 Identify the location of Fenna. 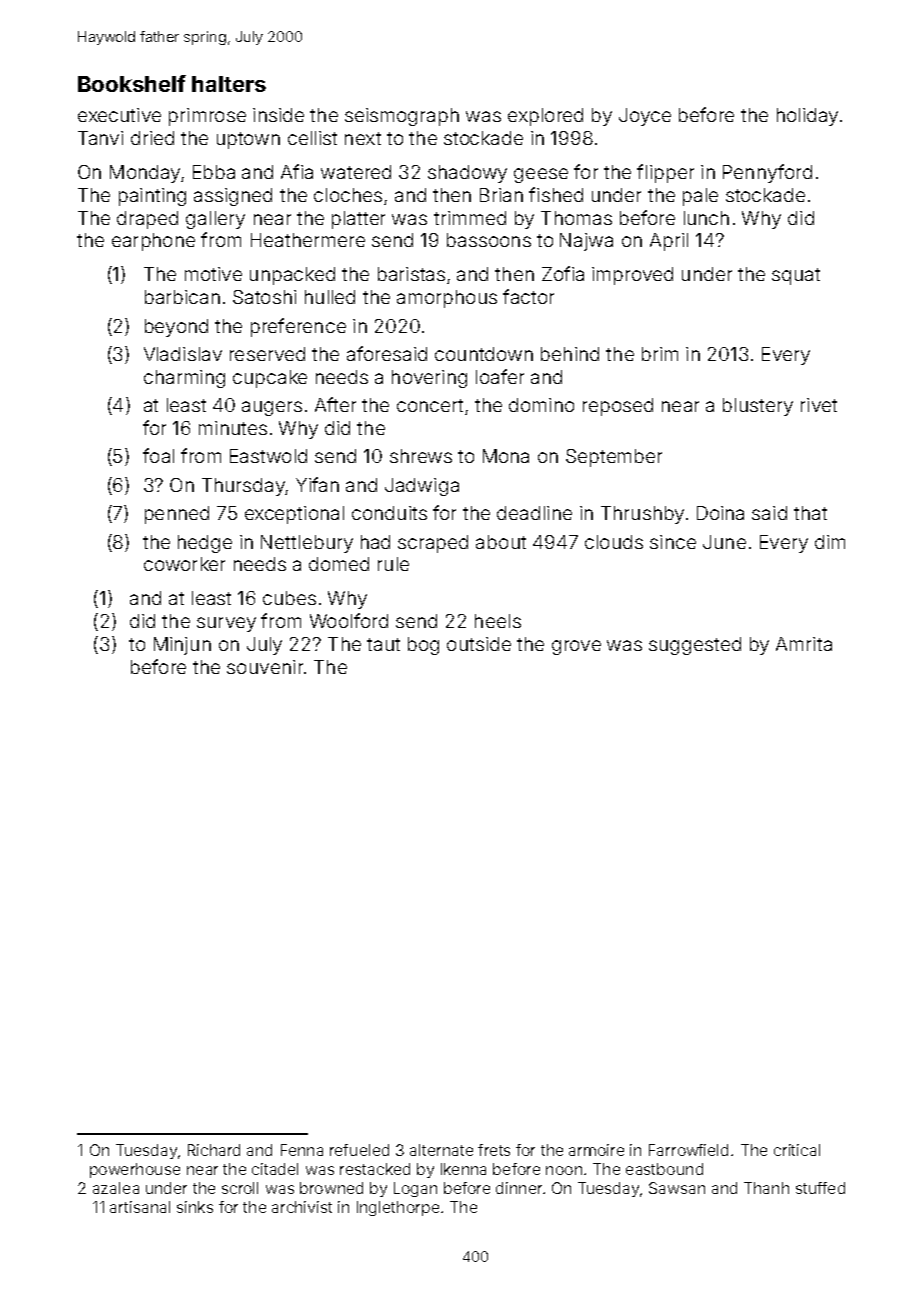
(302, 1150).
